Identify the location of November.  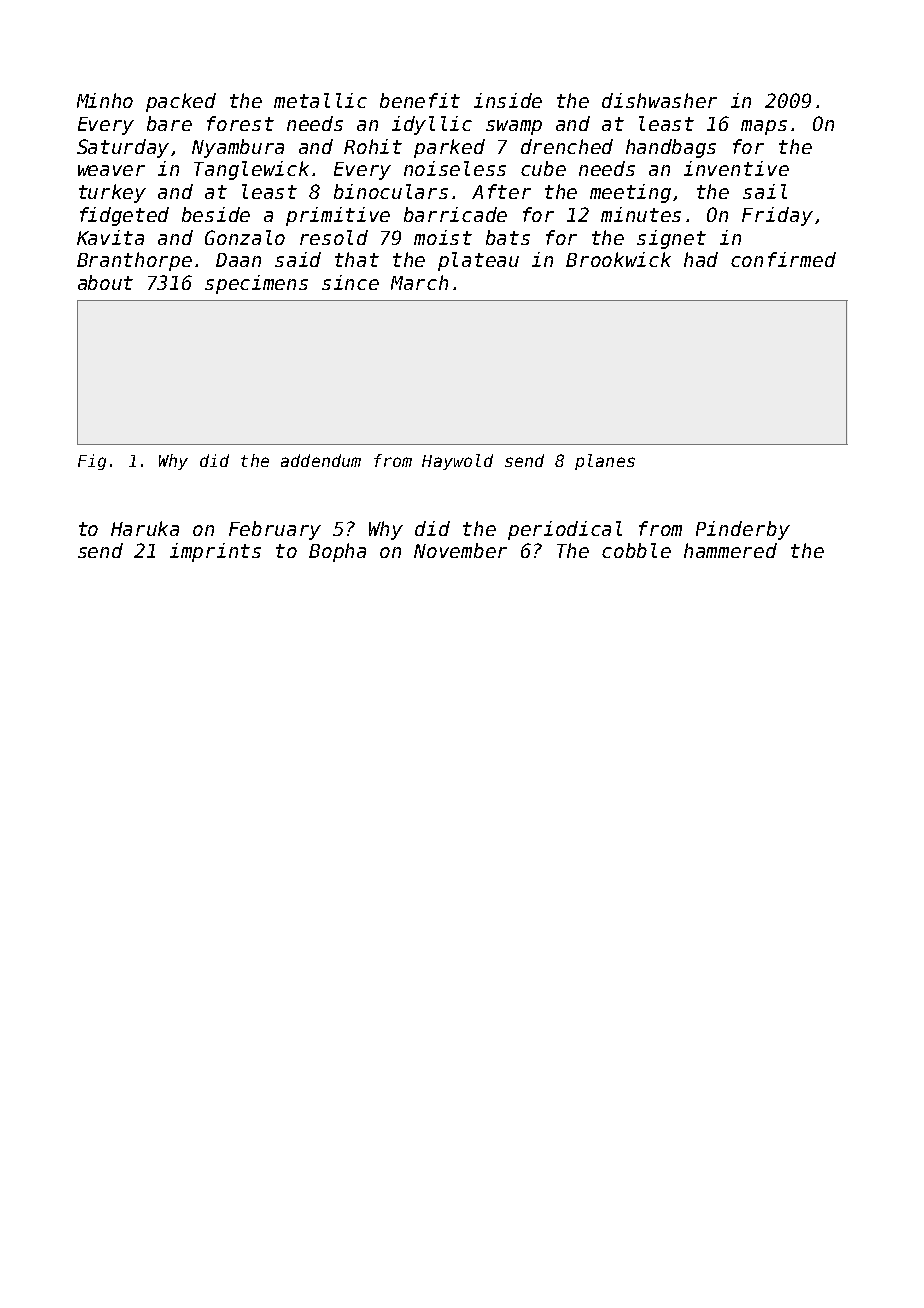
(460, 550).
